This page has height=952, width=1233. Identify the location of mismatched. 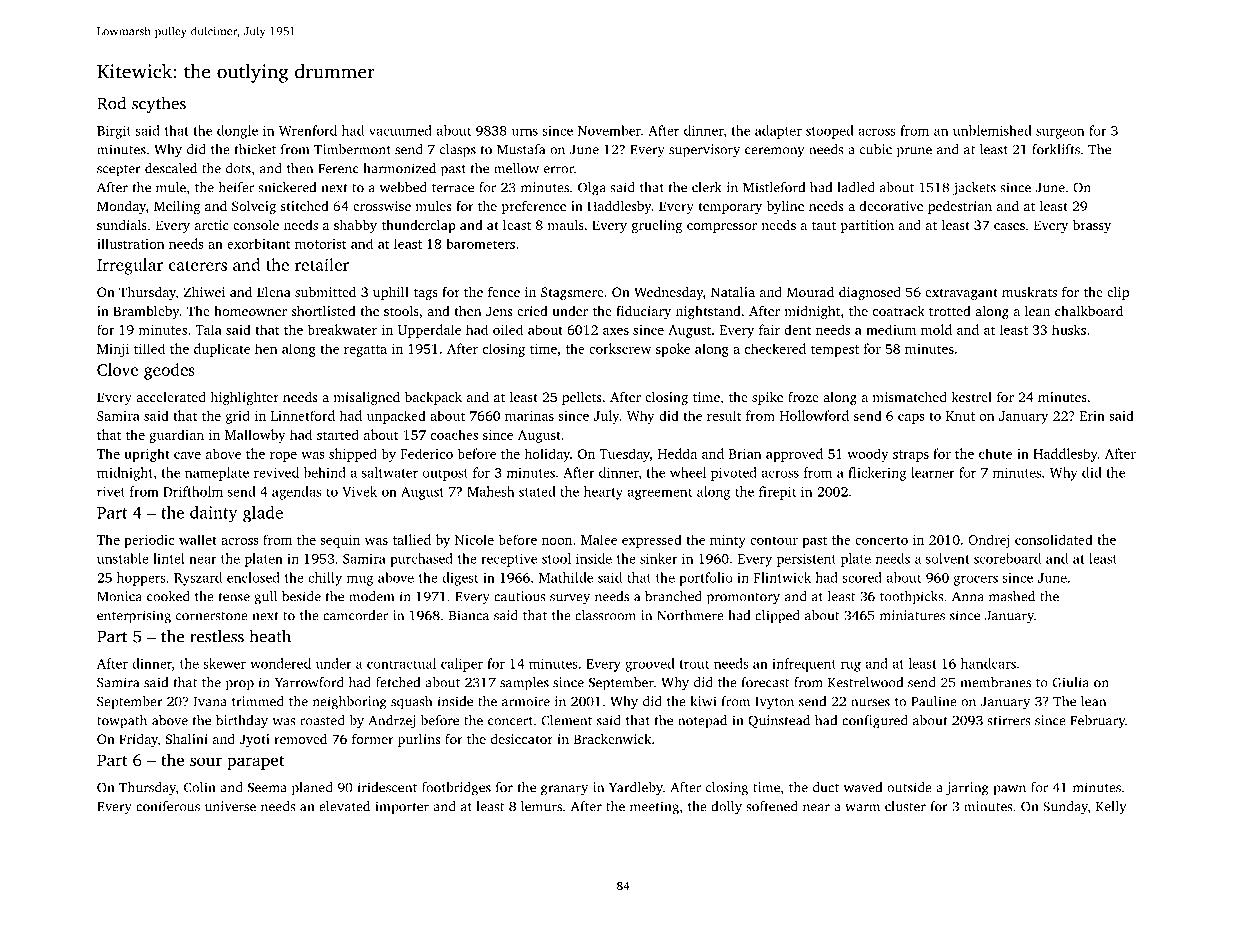
(909, 396).
